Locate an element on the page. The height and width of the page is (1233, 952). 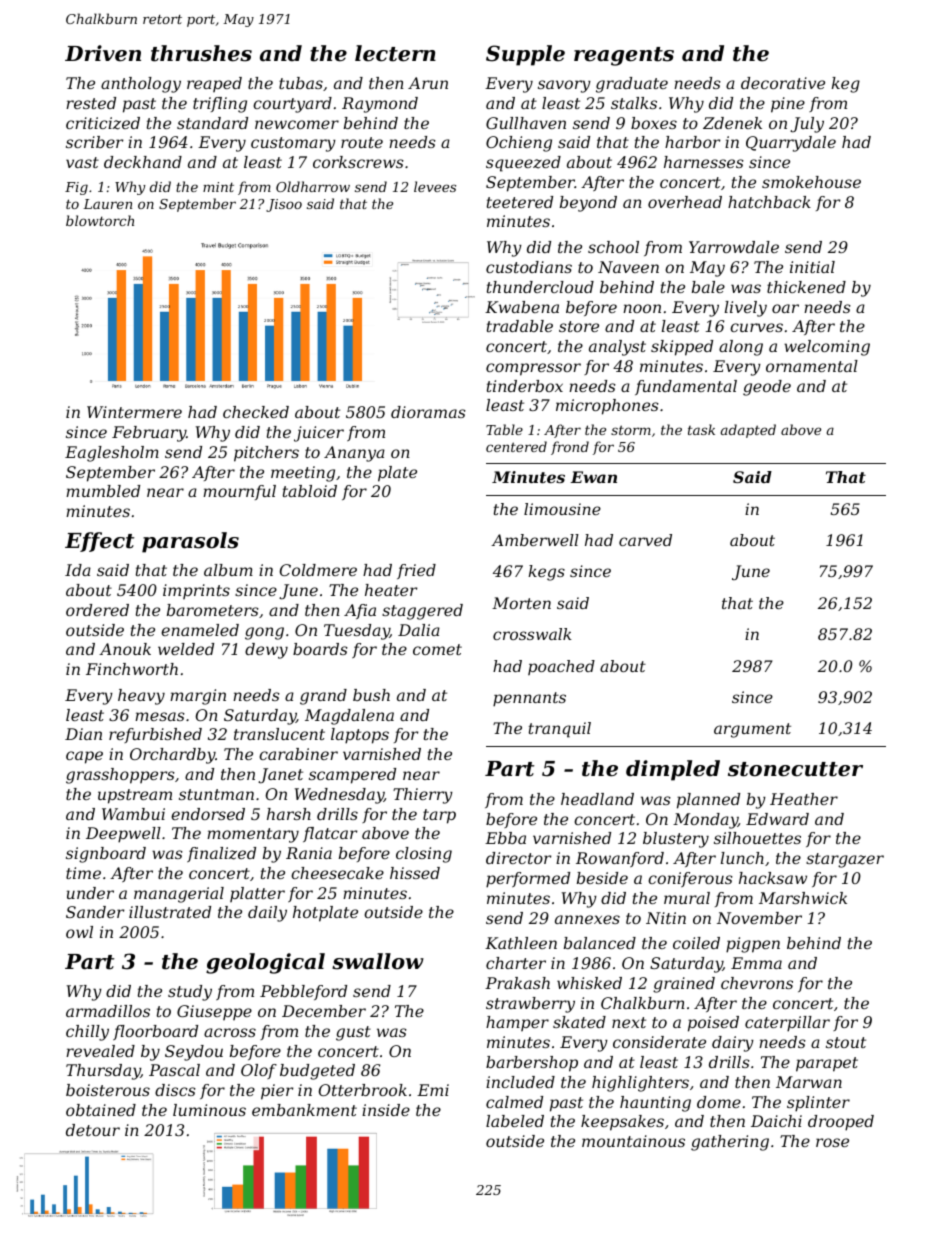
kegs is located at coordinates (547, 573).
